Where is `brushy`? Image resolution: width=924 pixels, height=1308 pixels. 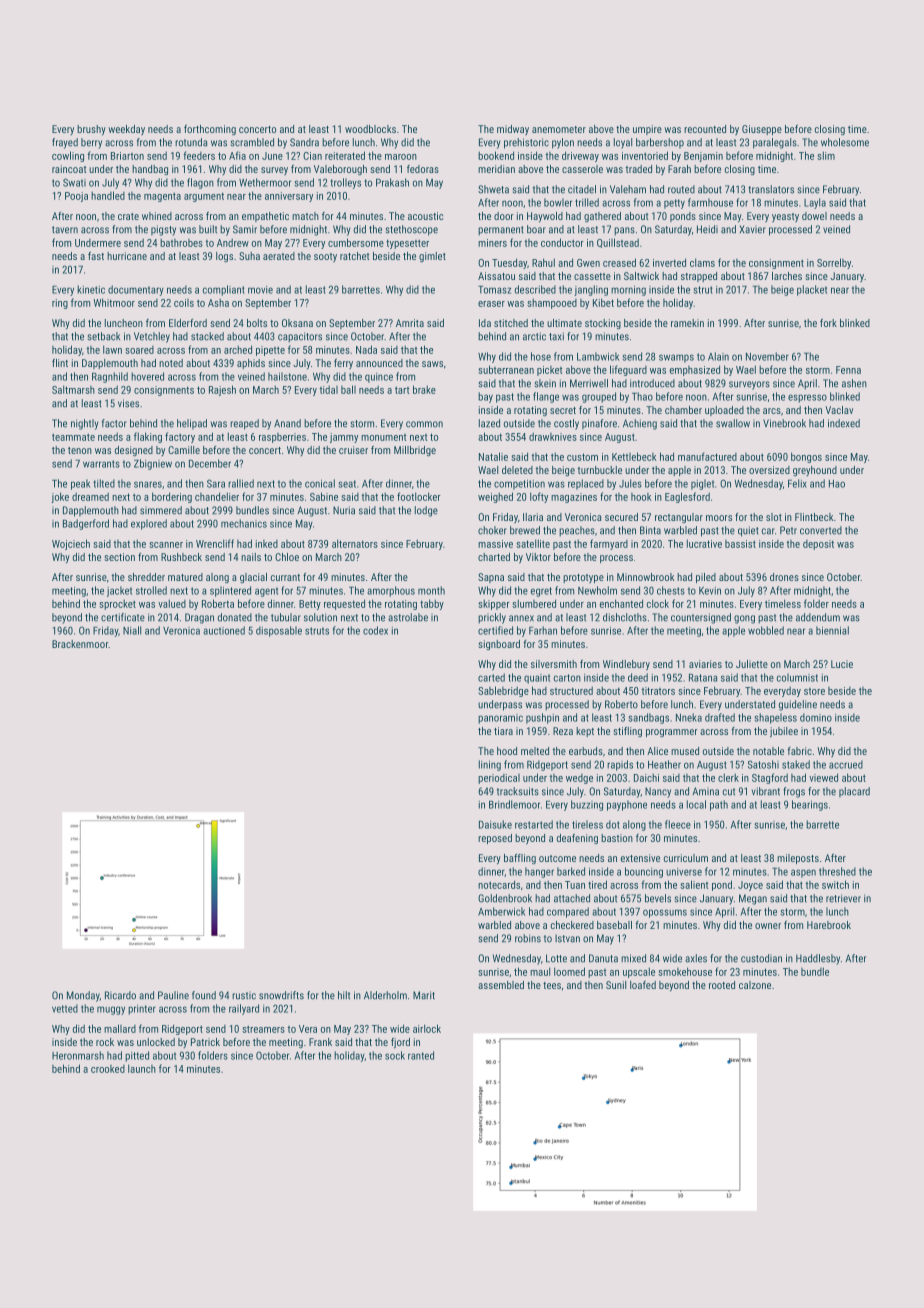 brushy is located at coordinates (91, 130).
